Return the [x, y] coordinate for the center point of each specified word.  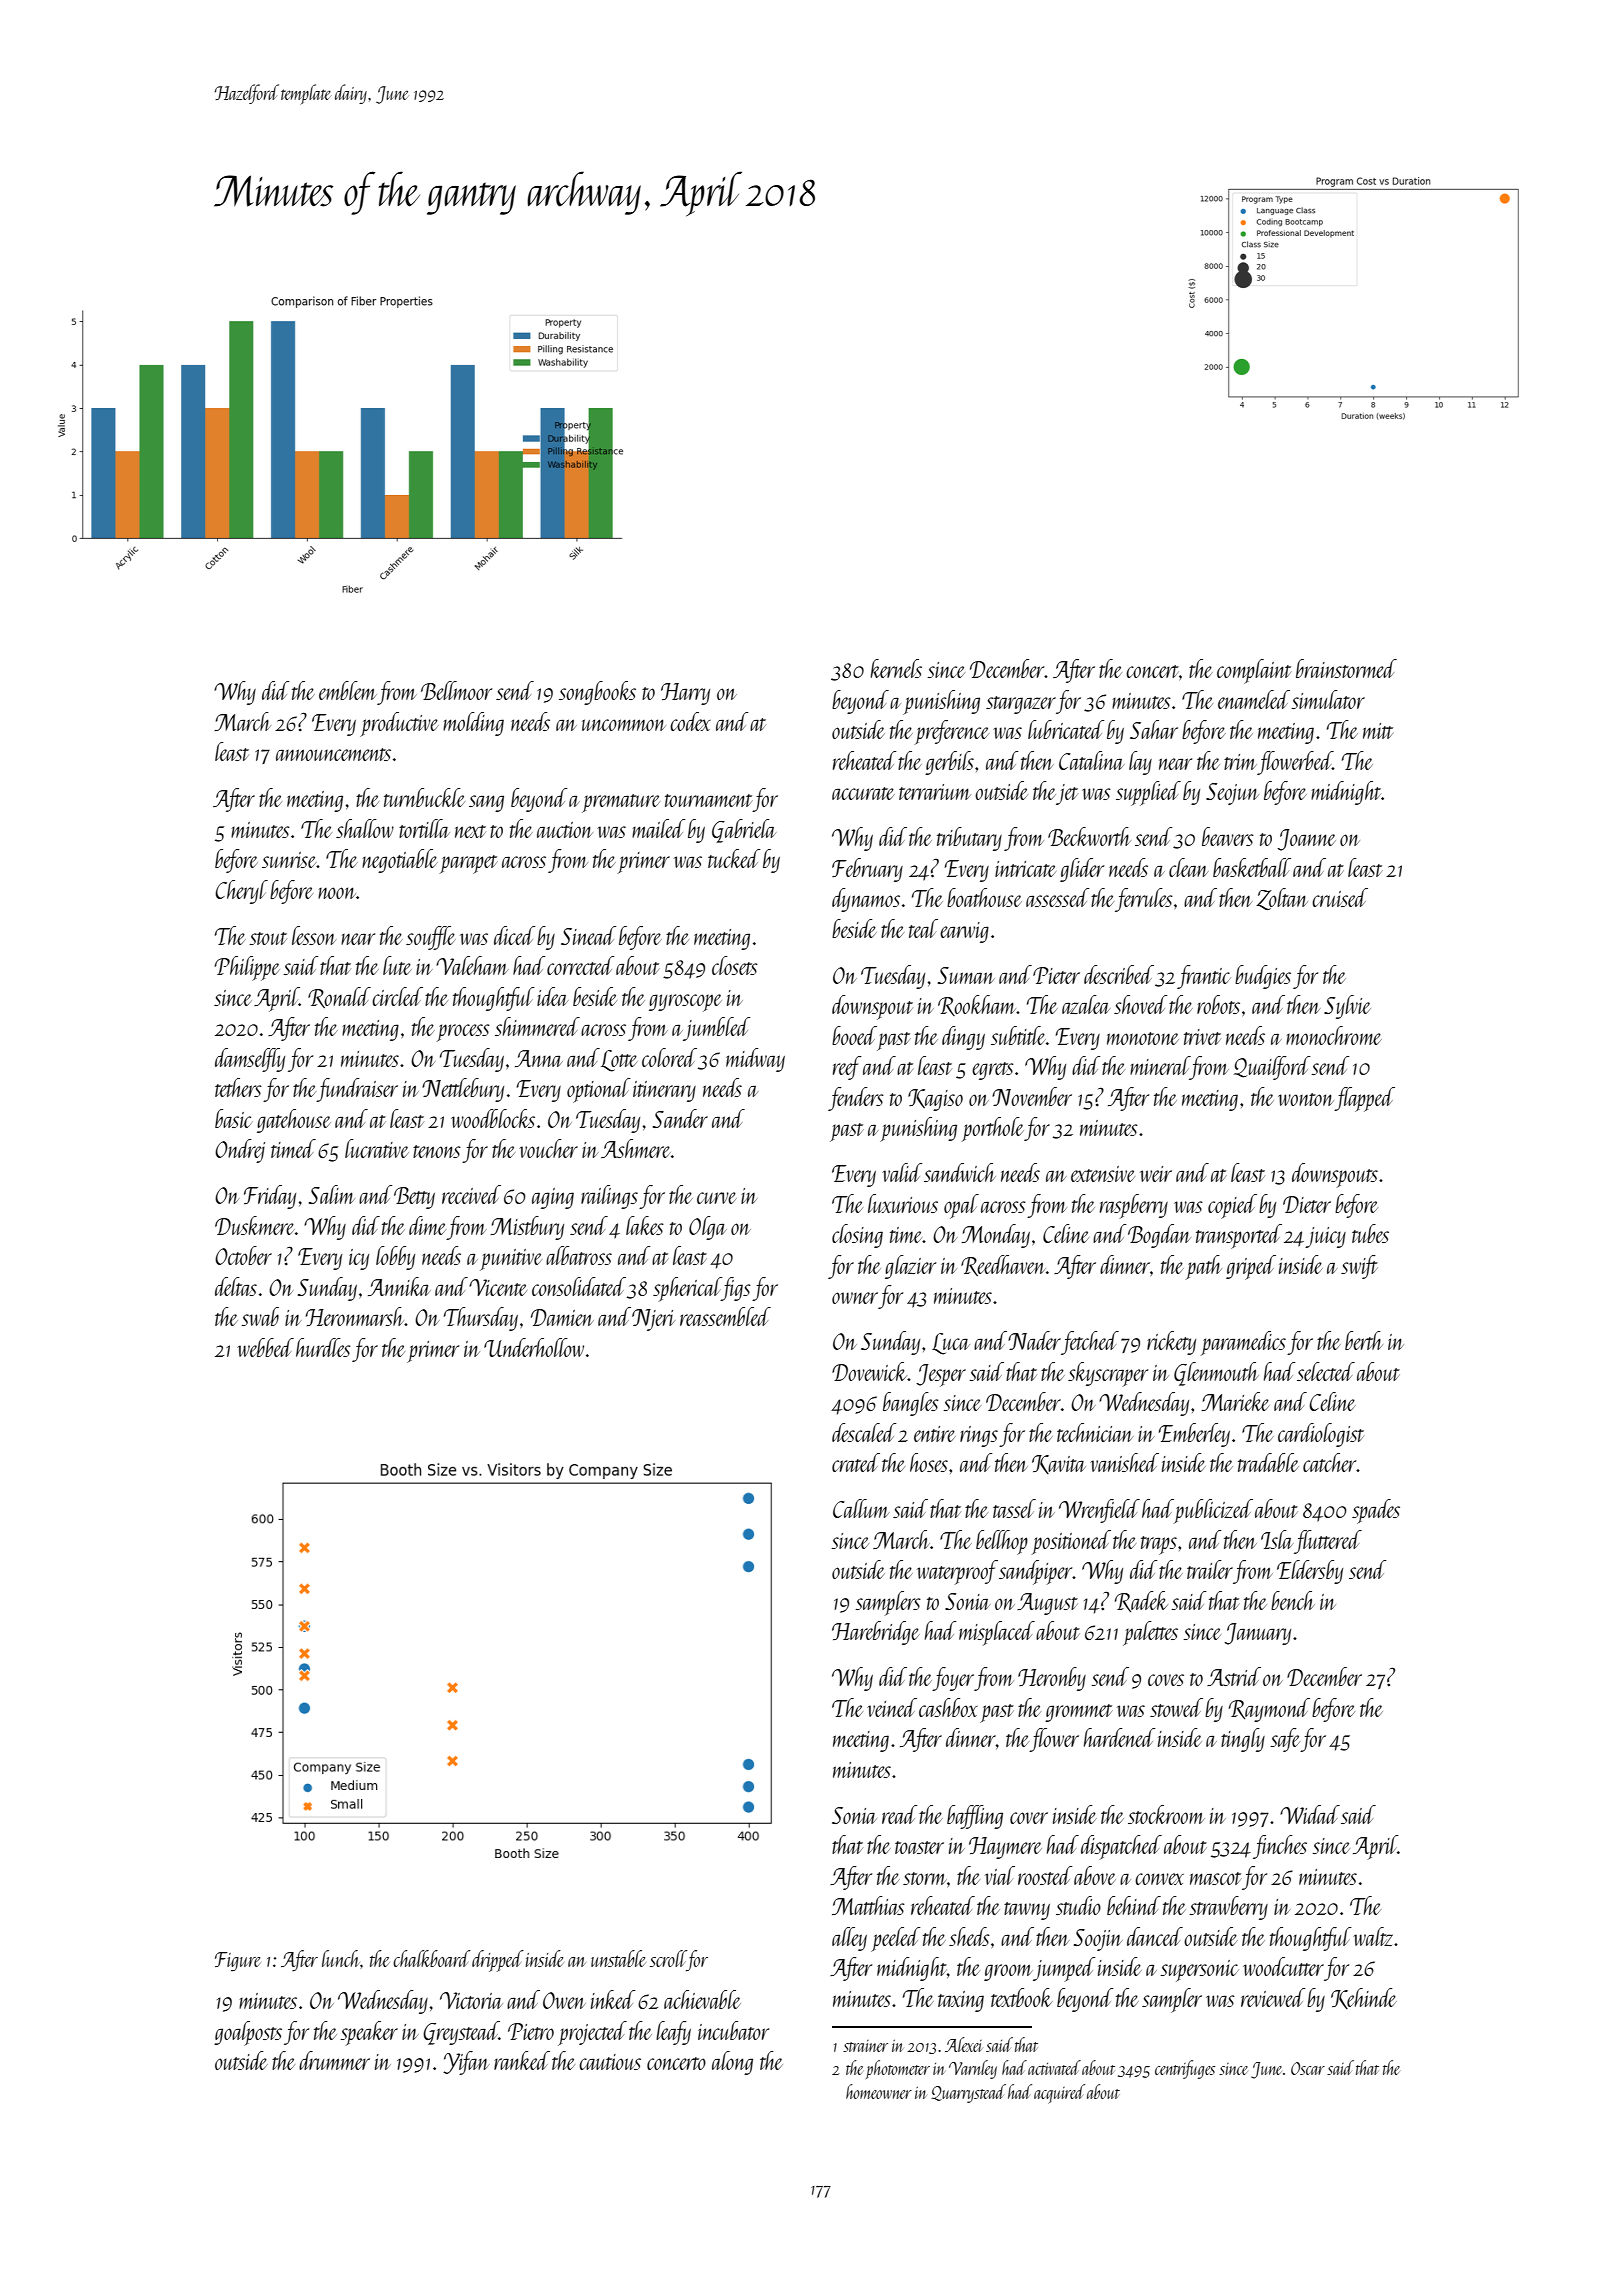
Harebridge [876, 1633]
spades [1376, 1511]
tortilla [424, 828]
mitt [1378, 731]
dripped [498, 1961]
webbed [265, 1347]
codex [690, 721]
